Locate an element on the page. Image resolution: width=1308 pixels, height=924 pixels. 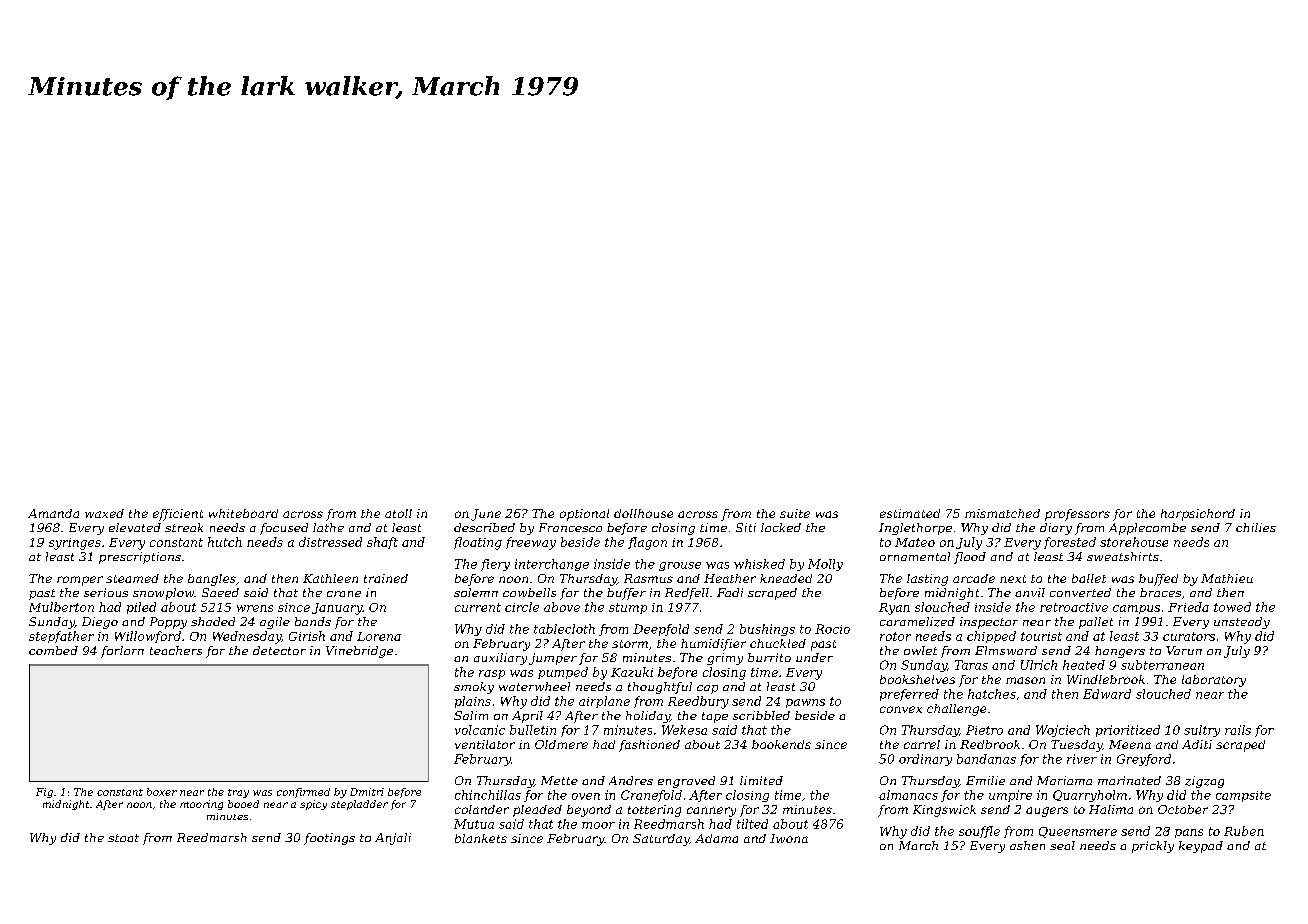
waxed is located at coordinates (104, 513).
